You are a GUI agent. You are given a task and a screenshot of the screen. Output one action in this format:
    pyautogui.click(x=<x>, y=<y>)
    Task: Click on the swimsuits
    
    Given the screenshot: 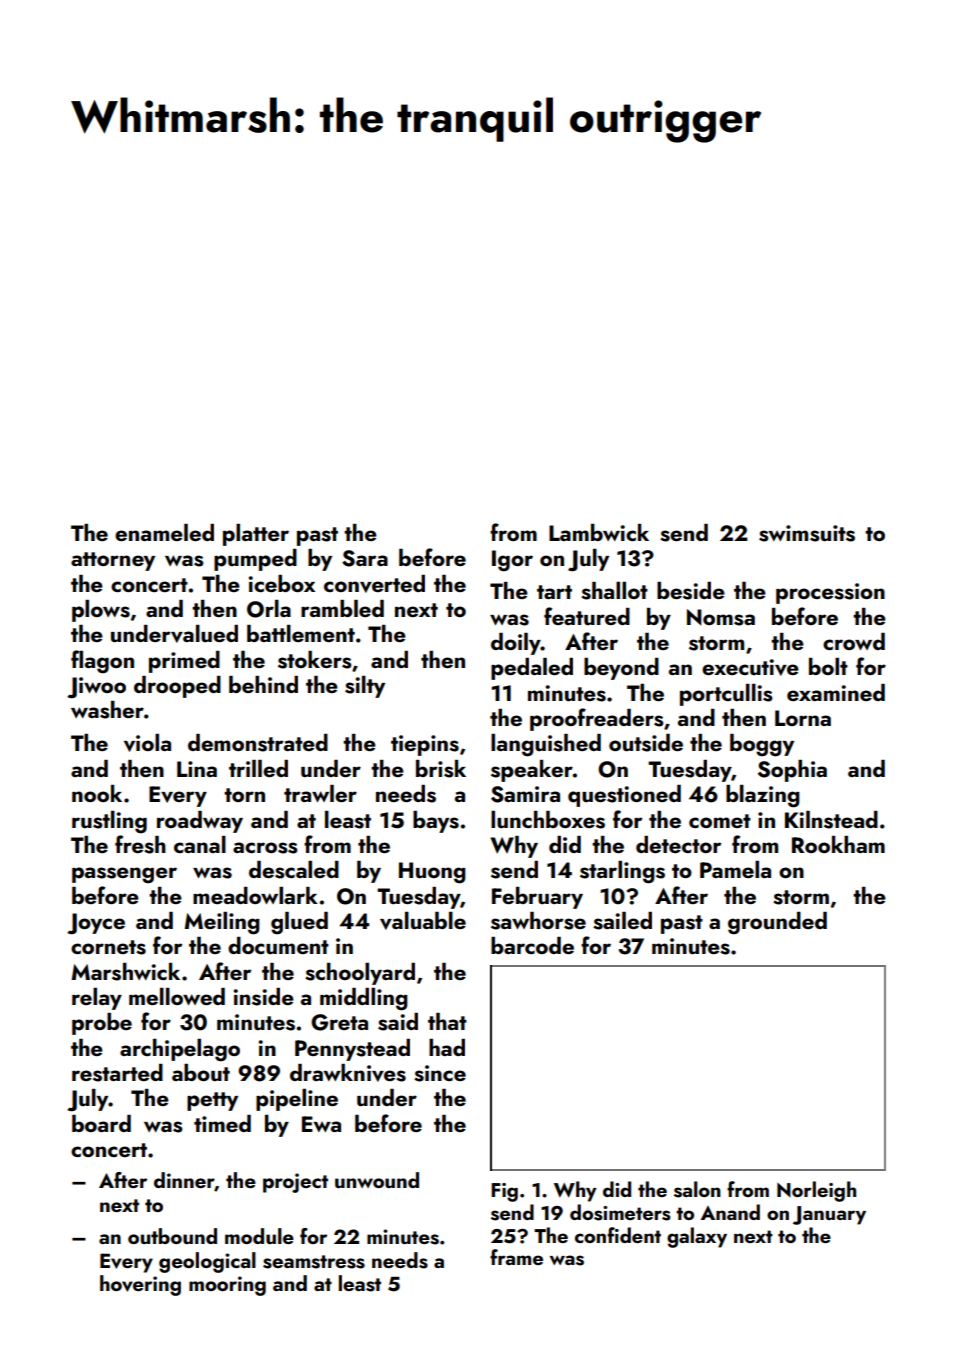 What is the action you would take?
    pyautogui.click(x=807, y=533)
